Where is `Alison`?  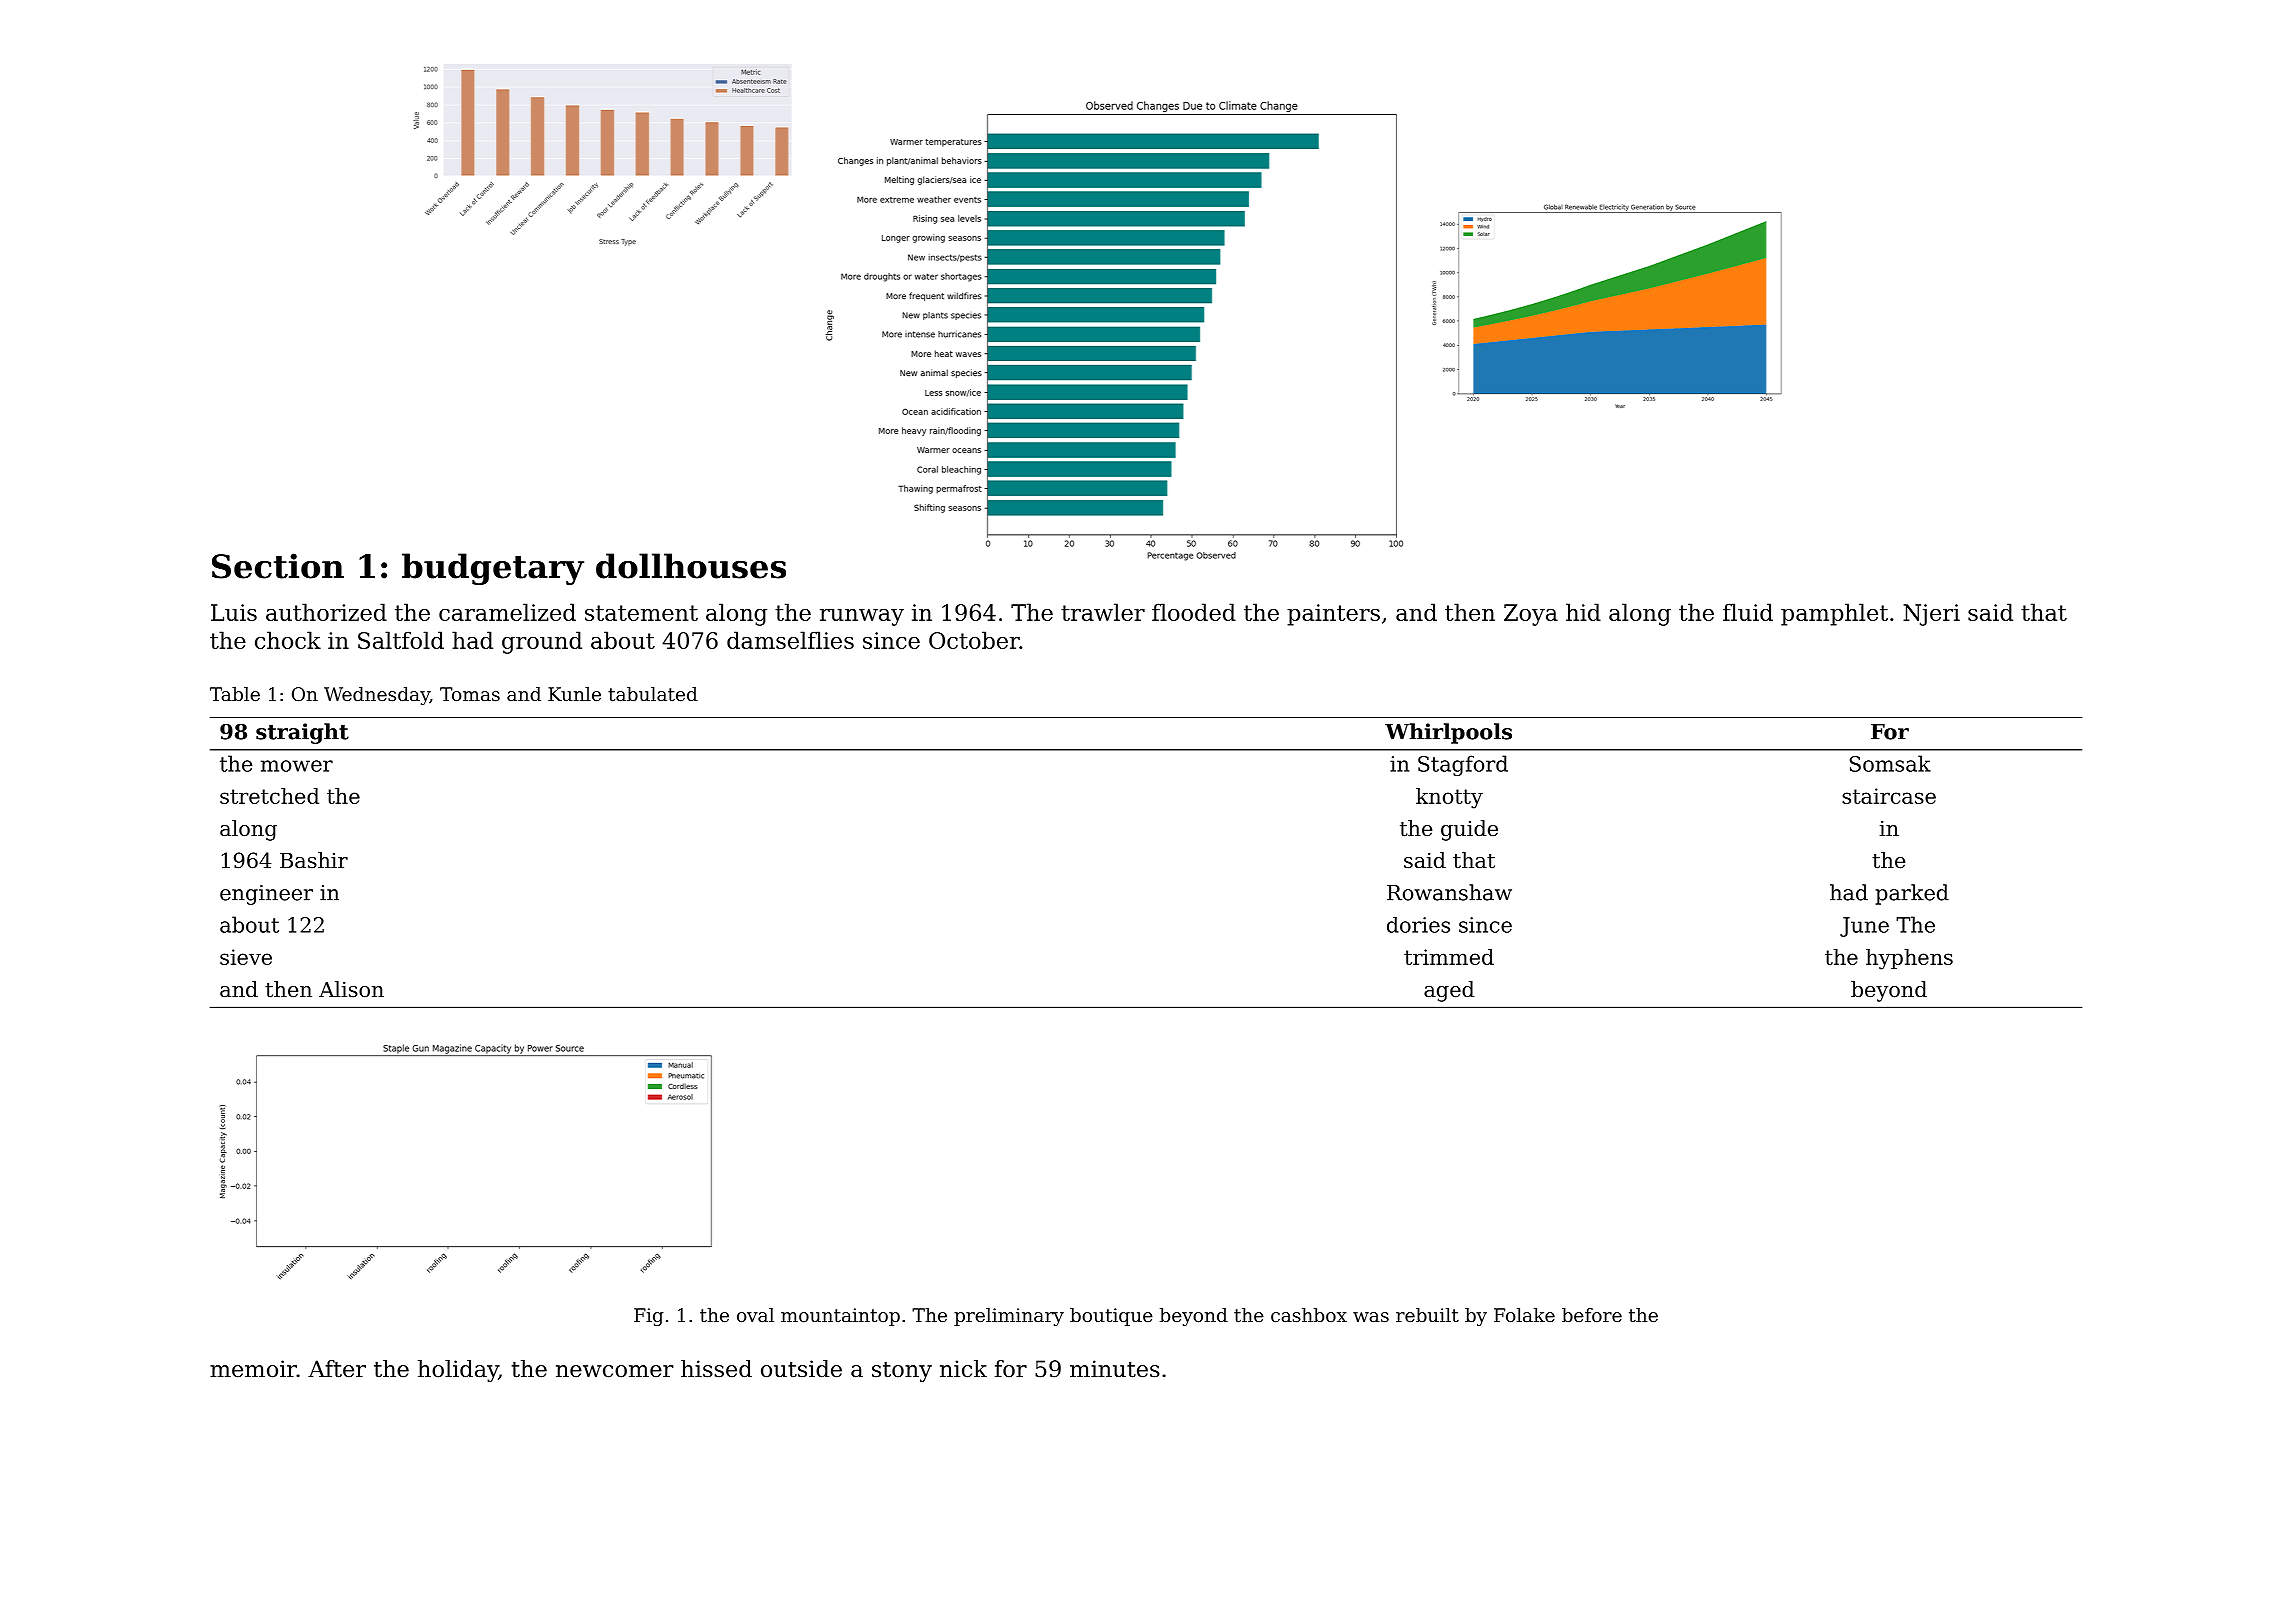
Alison is located at coordinates (351, 989).
